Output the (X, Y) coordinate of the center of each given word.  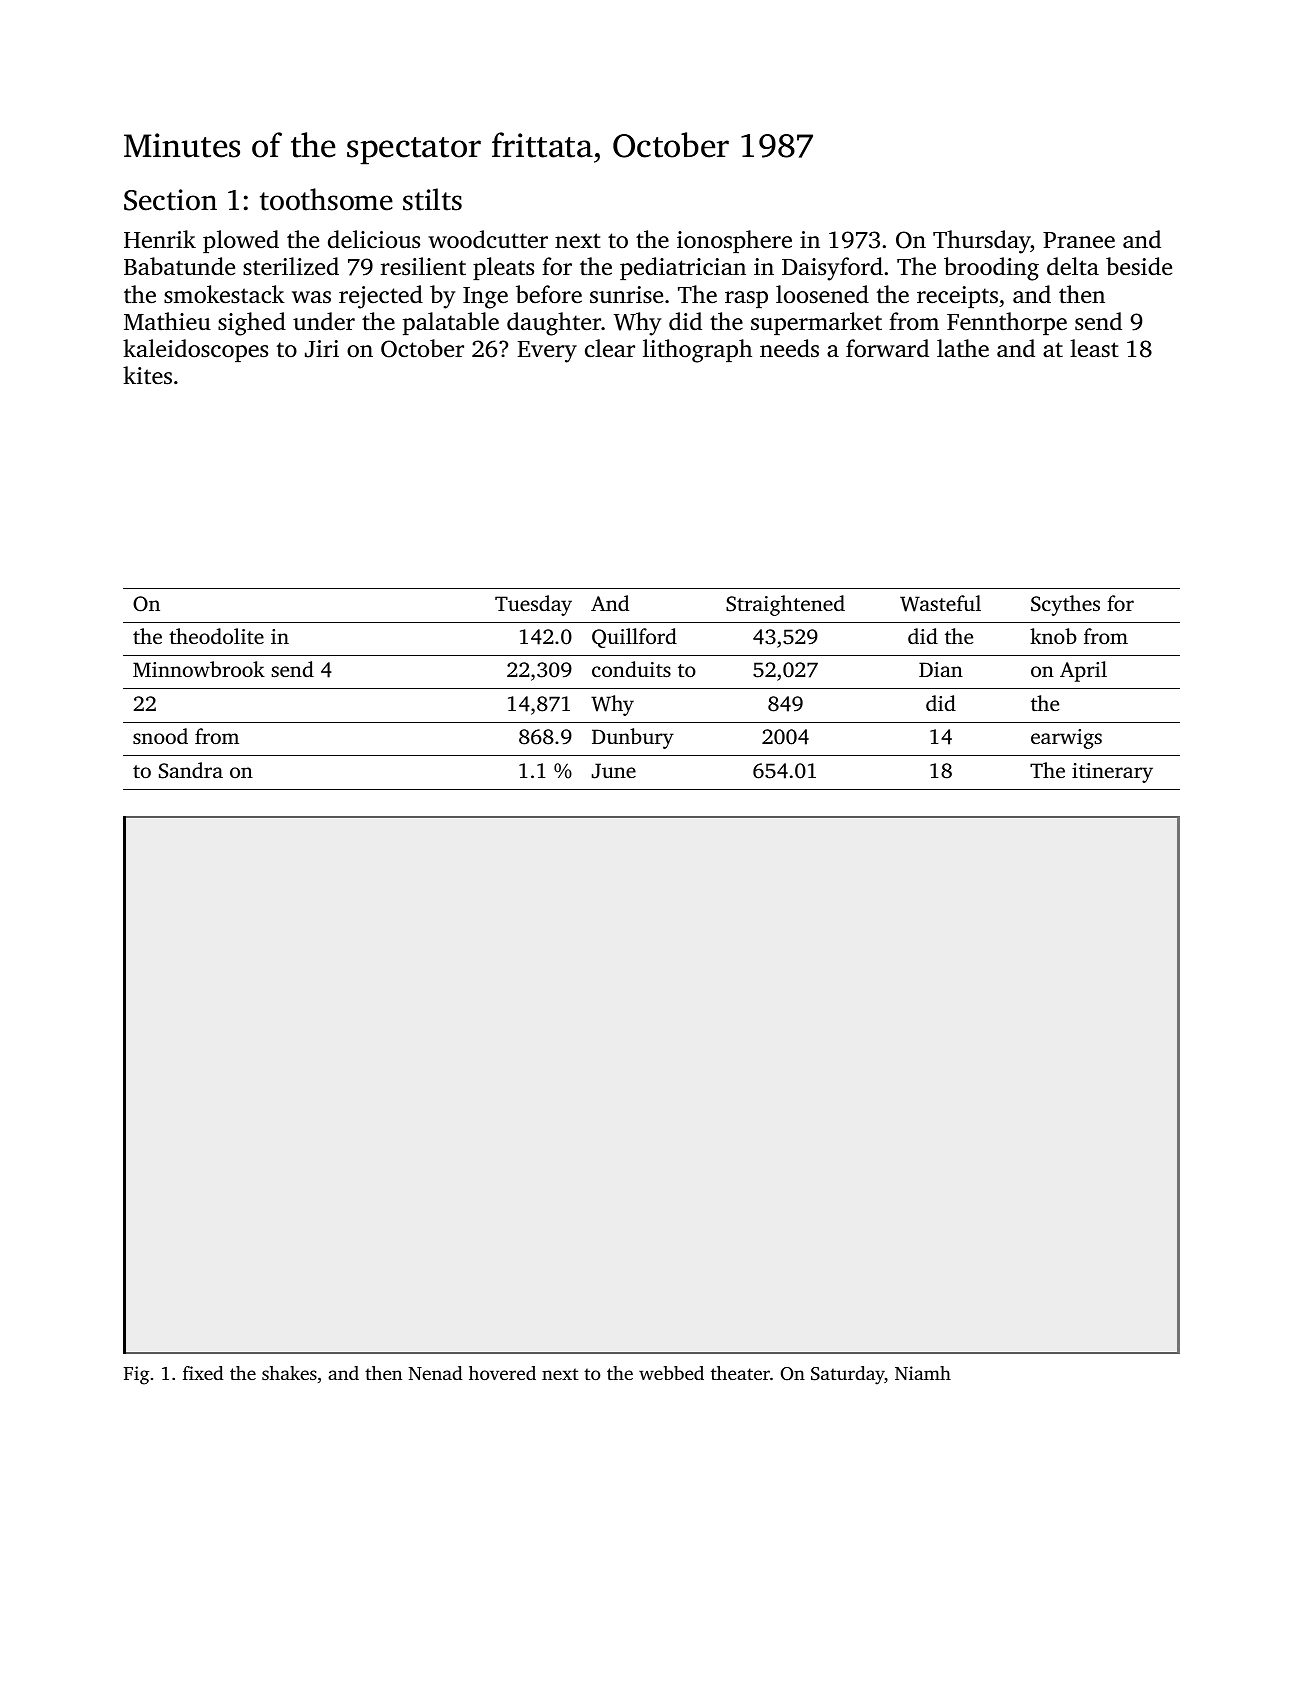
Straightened (785, 605)
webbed (671, 1373)
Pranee (1079, 240)
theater (740, 1373)
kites (147, 375)
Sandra (191, 770)
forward (887, 348)
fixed (203, 1373)
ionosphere (734, 241)
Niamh (923, 1373)
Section (170, 200)
